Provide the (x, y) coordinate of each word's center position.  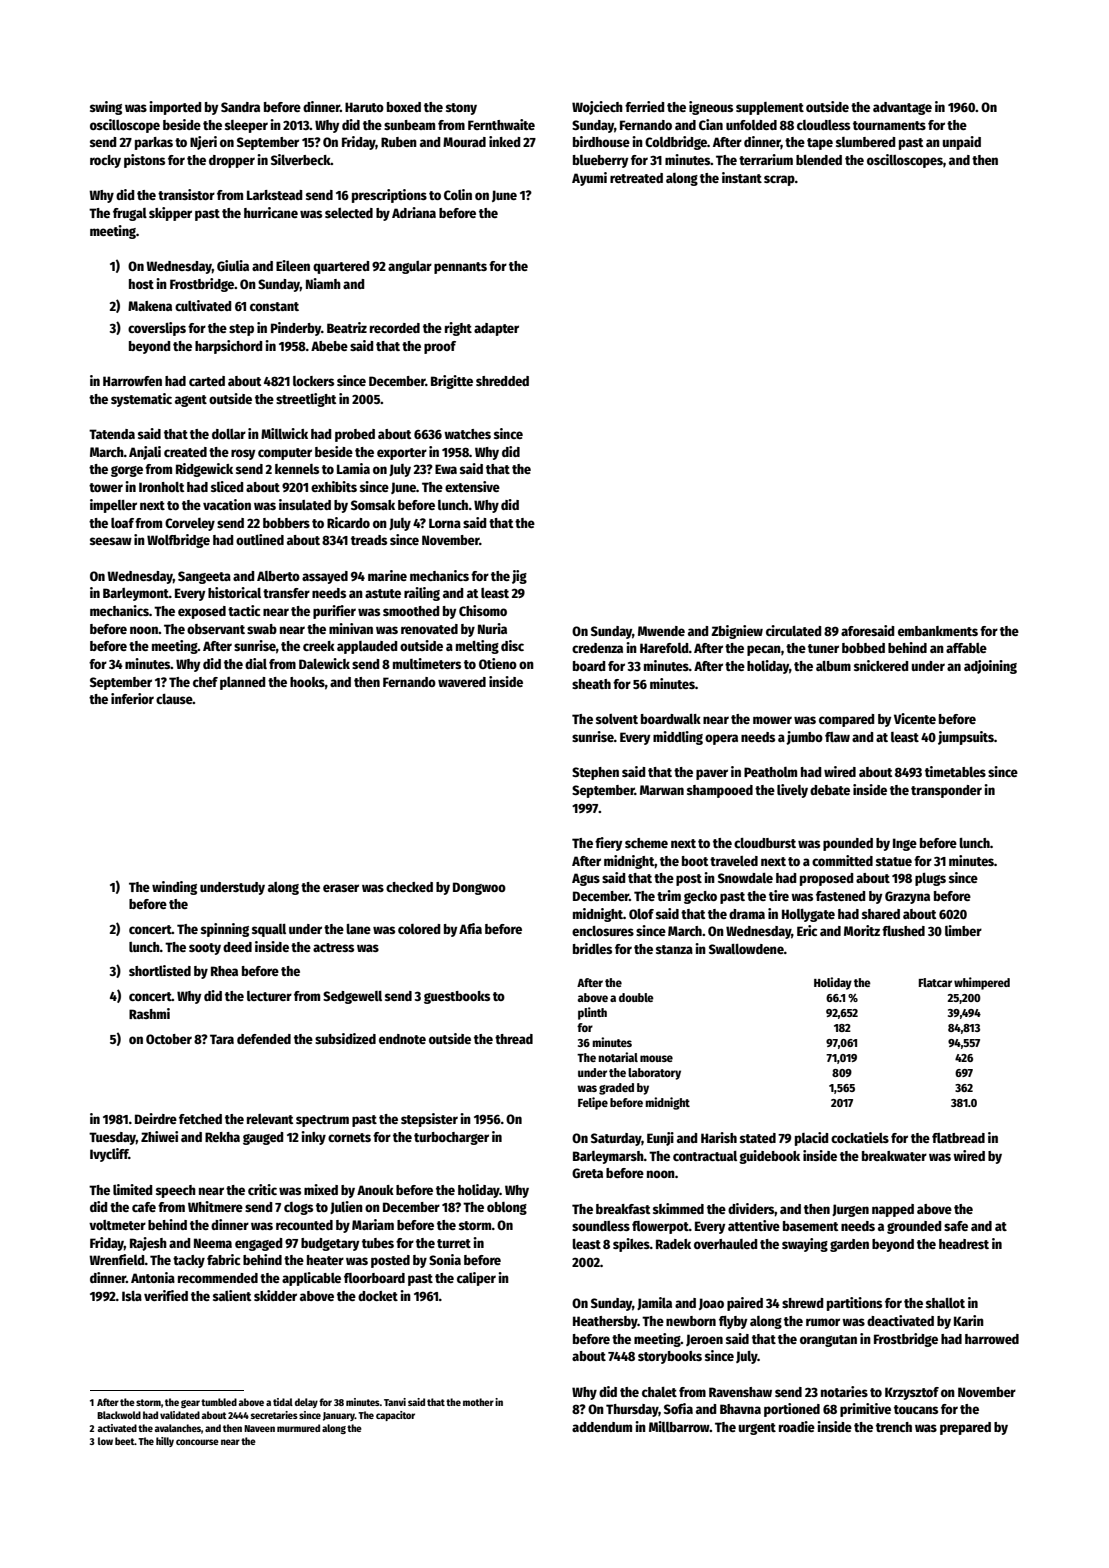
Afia (470, 928)
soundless (601, 1226)
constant (274, 306)
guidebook (769, 1157)
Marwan (662, 790)
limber (963, 930)
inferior (132, 698)
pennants (460, 268)
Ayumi (589, 179)
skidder (275, 1295)
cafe (144, 1207)
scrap (779, 180)
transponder (946, 791)
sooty (205, 949)
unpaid (962, 143)
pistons (144, 161)
